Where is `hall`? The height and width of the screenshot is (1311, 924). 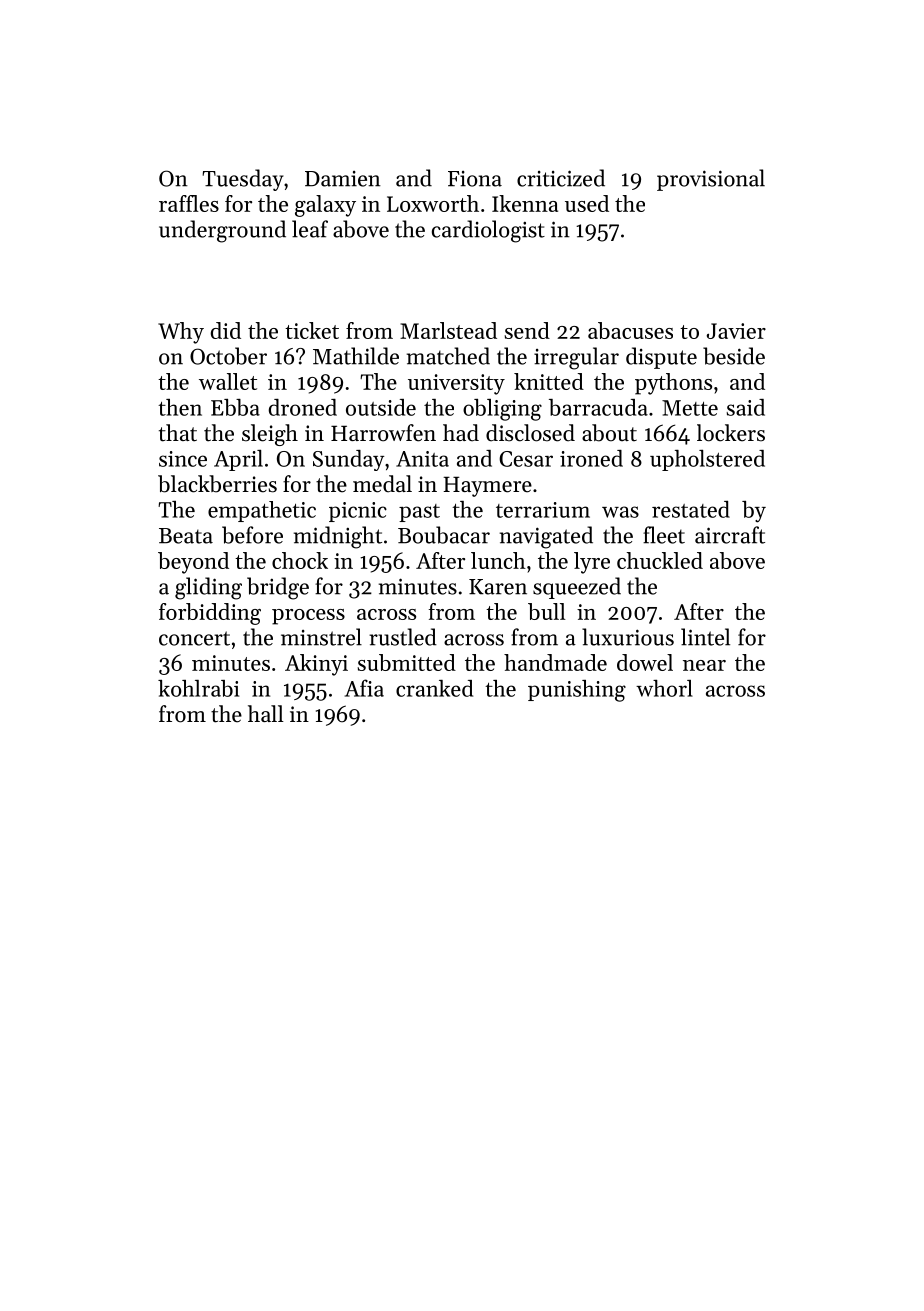
hall is located at coordinates (266, 713).
